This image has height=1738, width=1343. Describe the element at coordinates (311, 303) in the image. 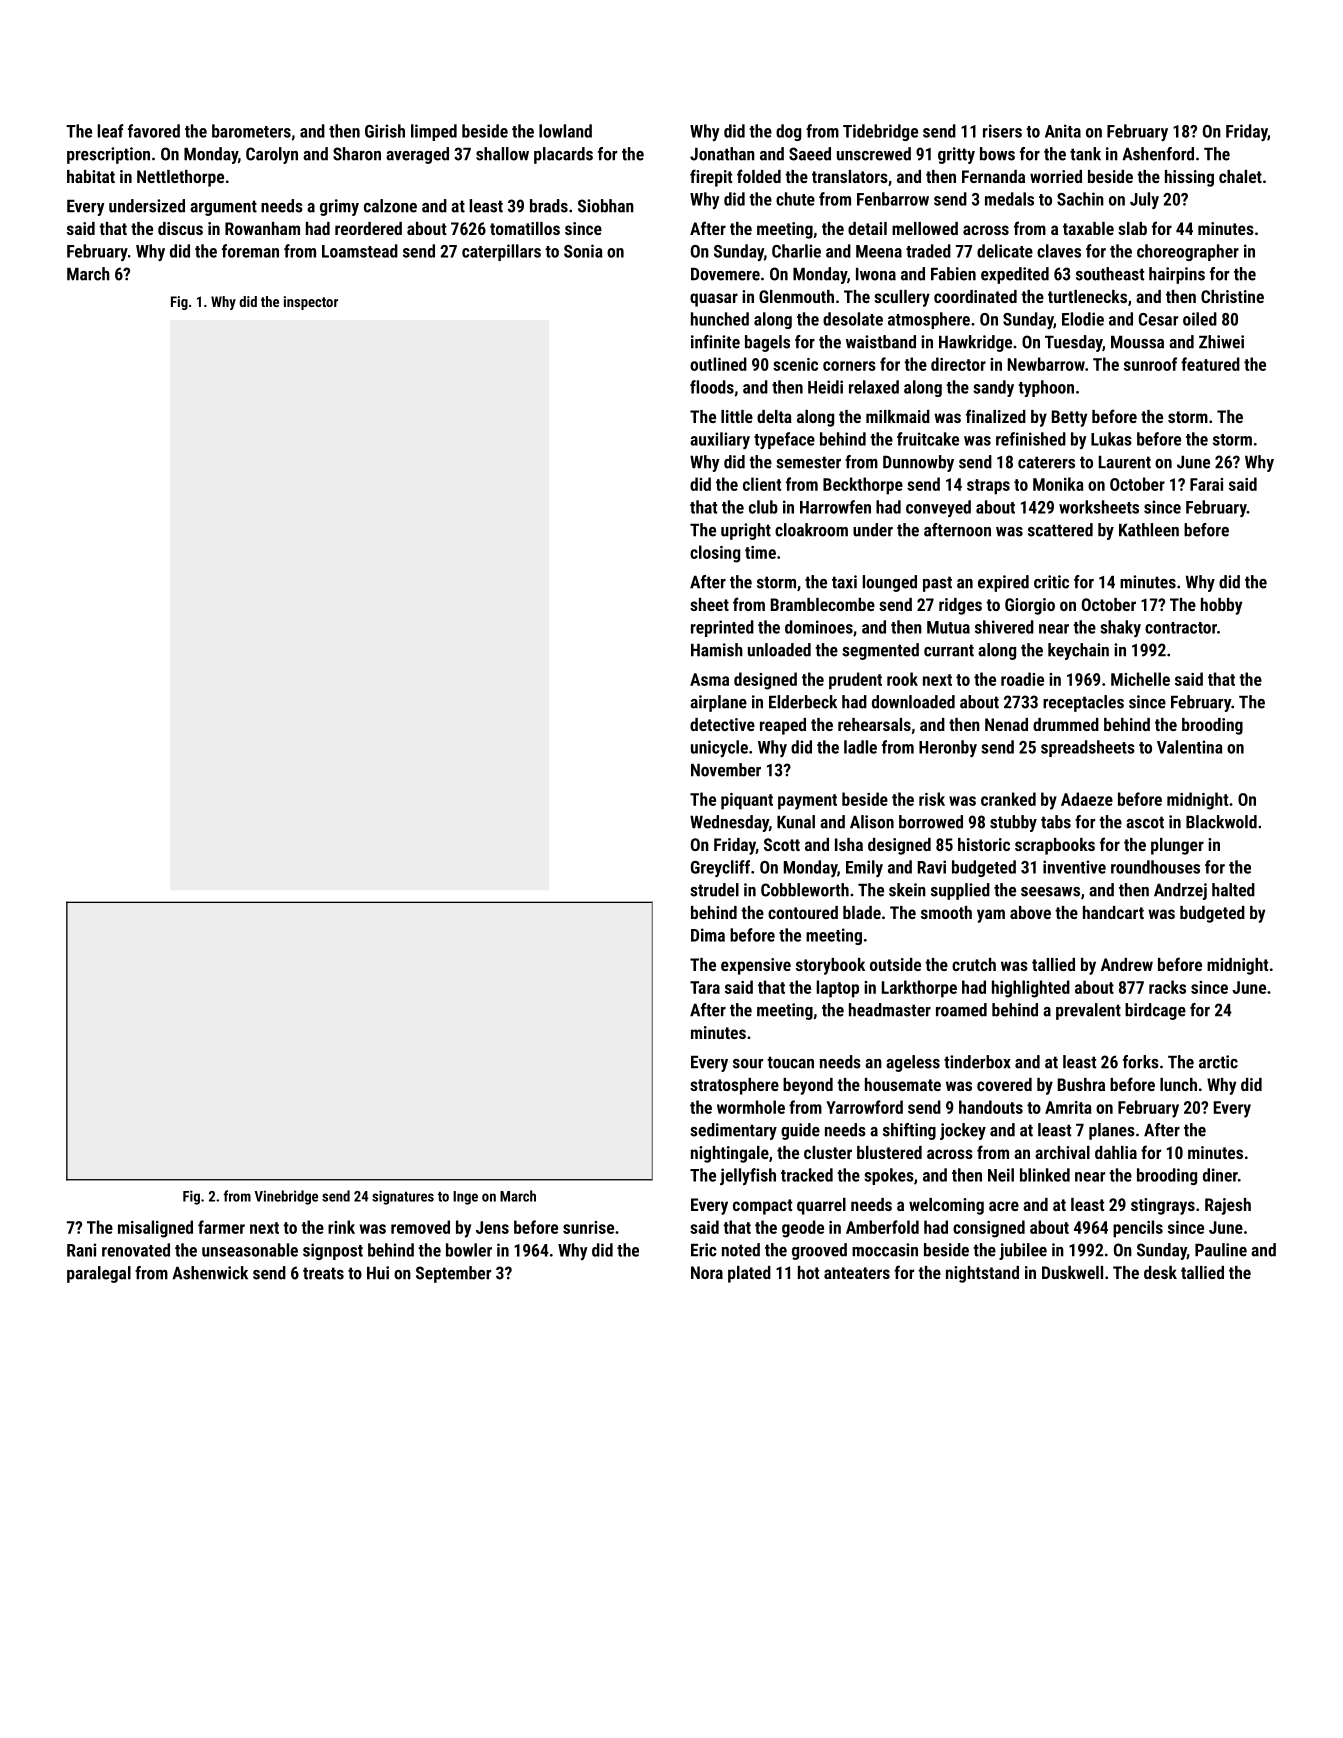

I see `inspector` at that location.
